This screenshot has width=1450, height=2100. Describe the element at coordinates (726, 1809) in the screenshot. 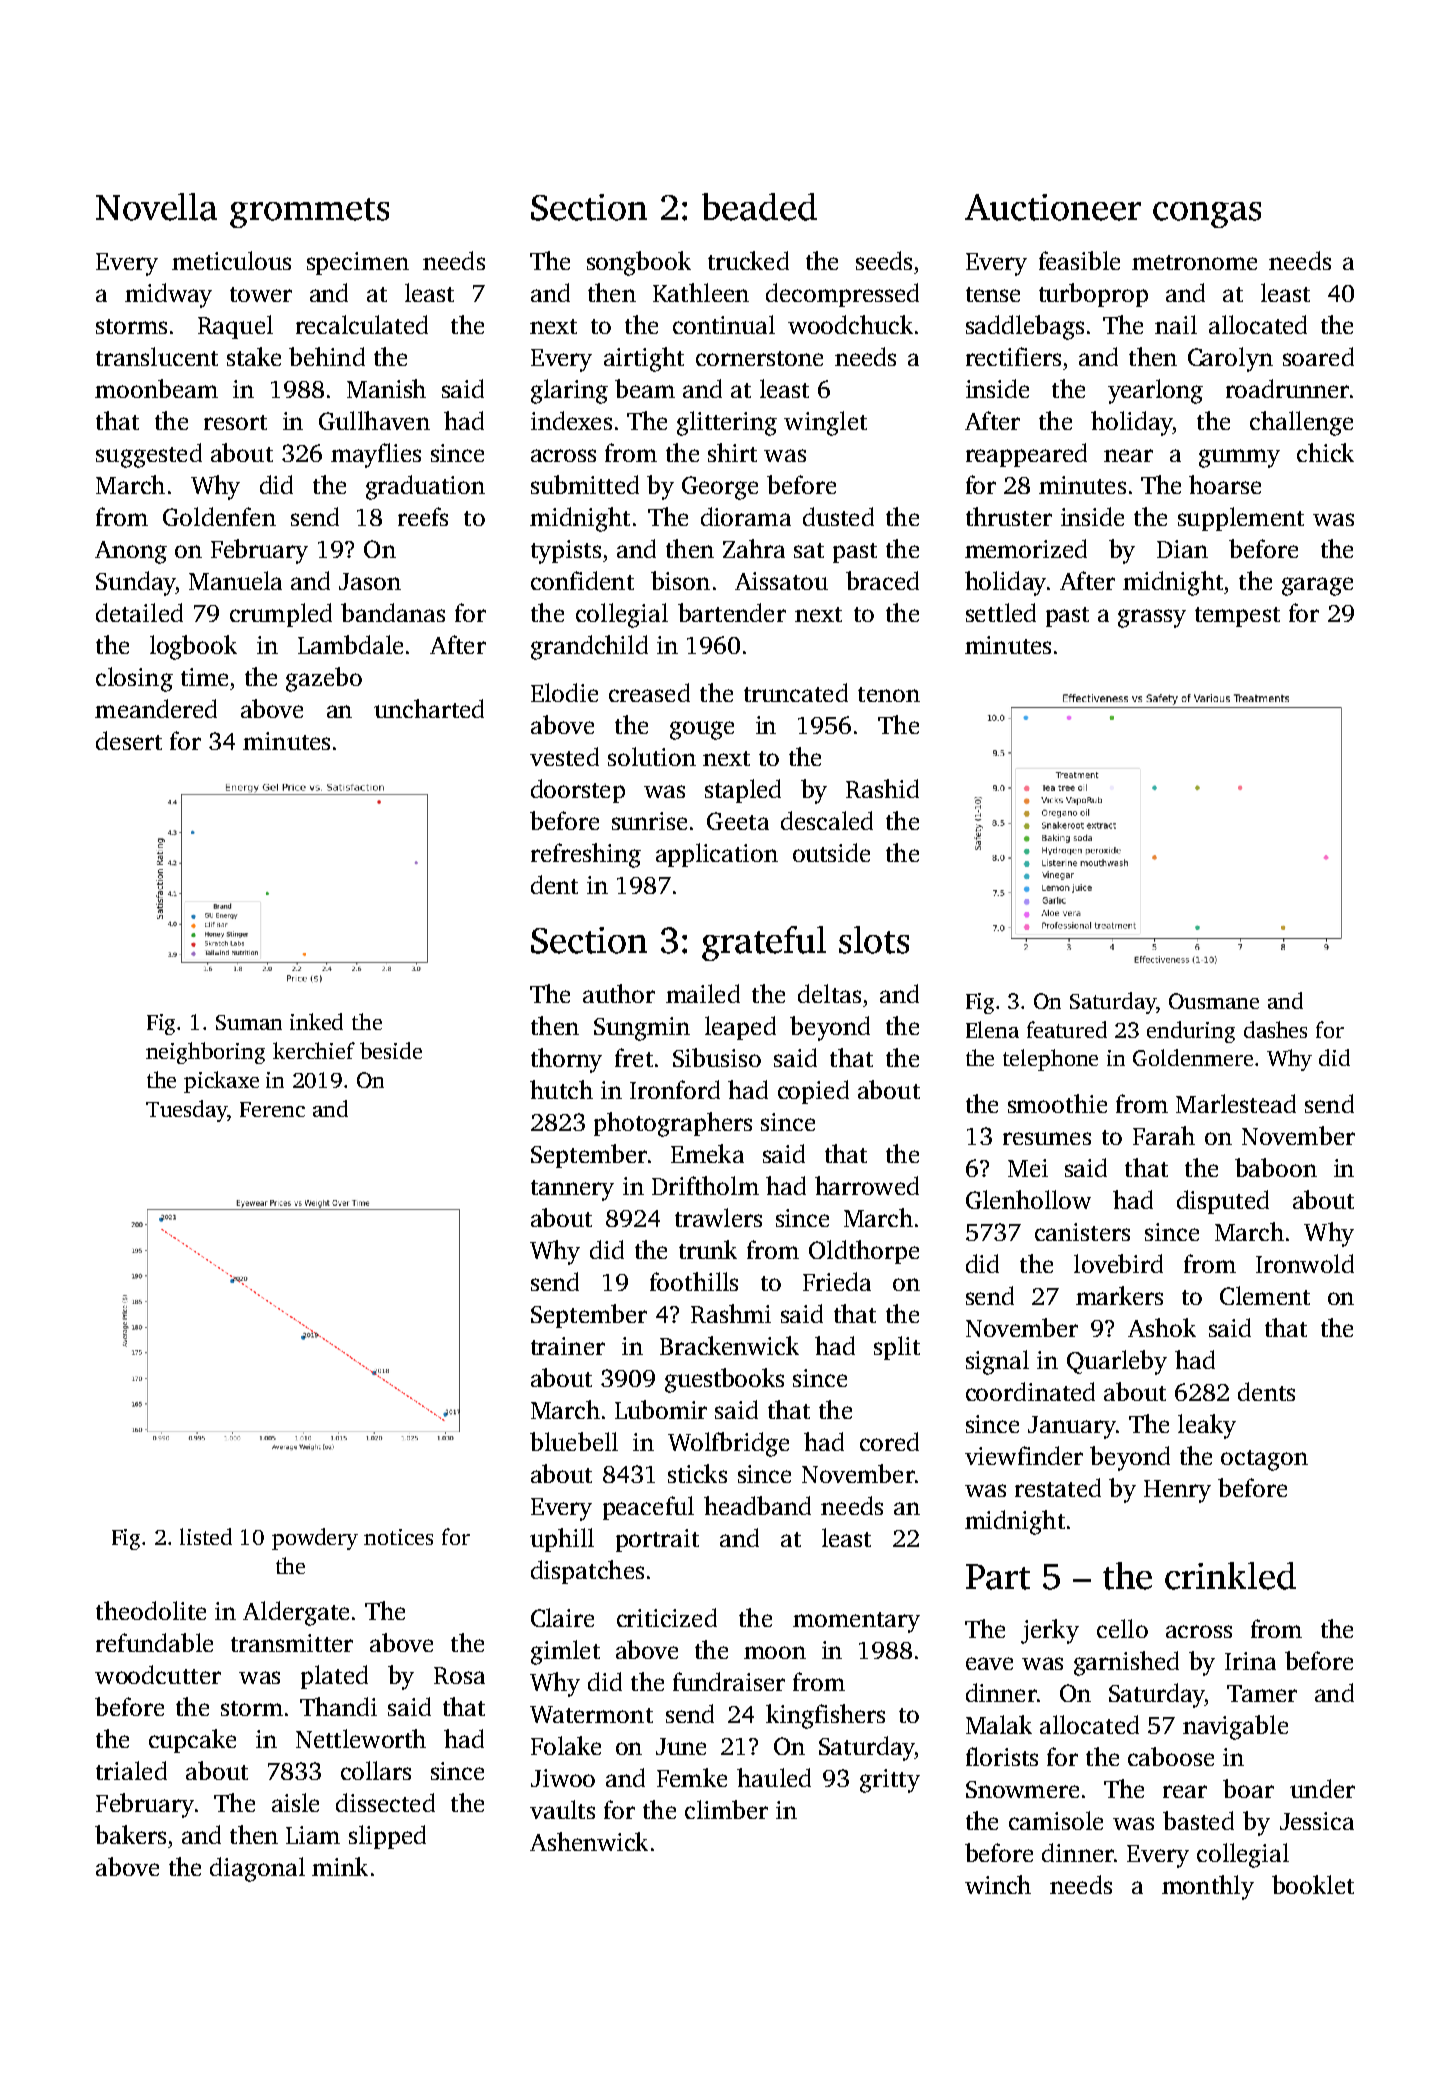

I see `climber` at that location.
